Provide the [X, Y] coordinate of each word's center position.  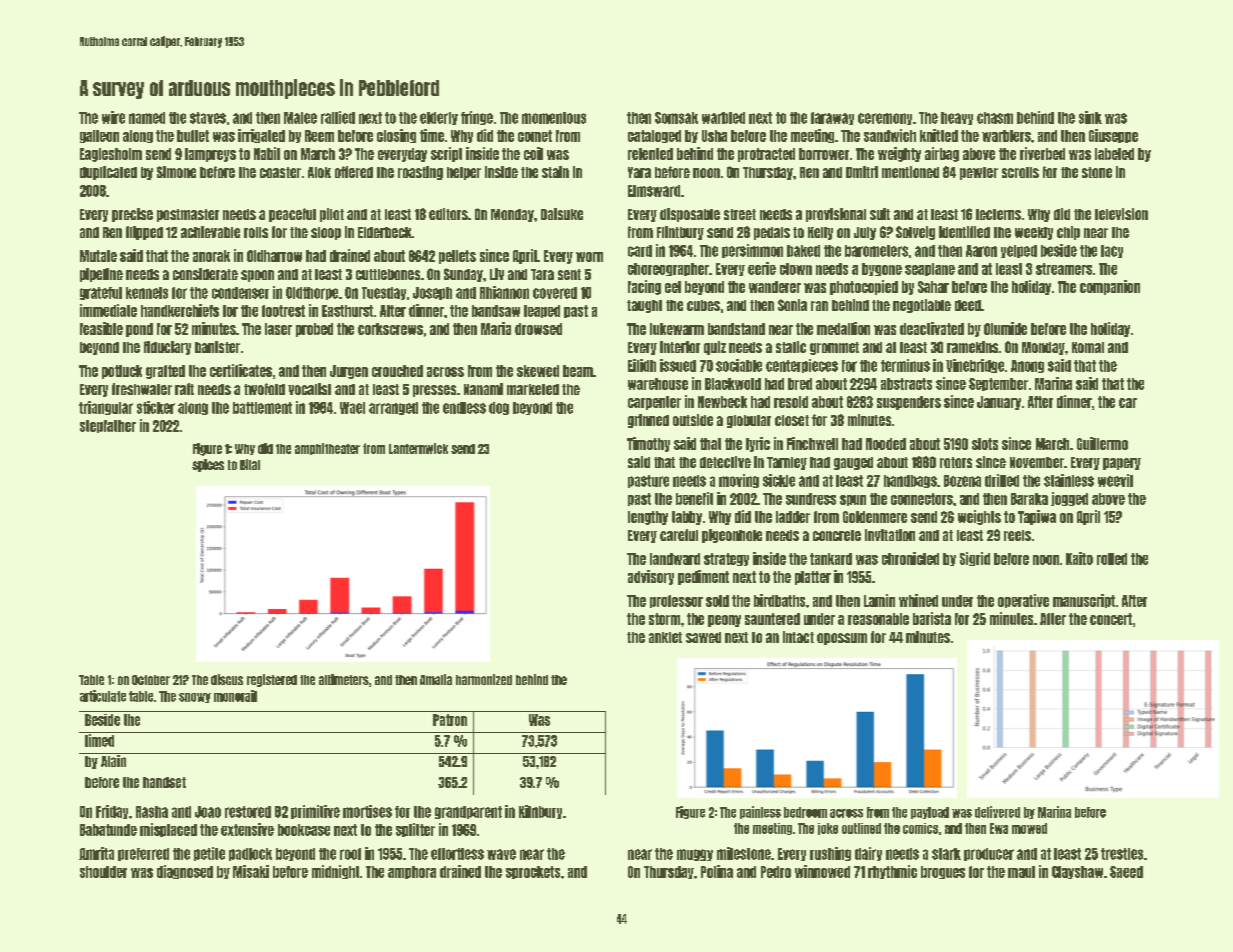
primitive [315, 812]
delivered [997, 812]
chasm [995, 118]
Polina [717, 871]
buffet [193, 136]
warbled [723, 118]
